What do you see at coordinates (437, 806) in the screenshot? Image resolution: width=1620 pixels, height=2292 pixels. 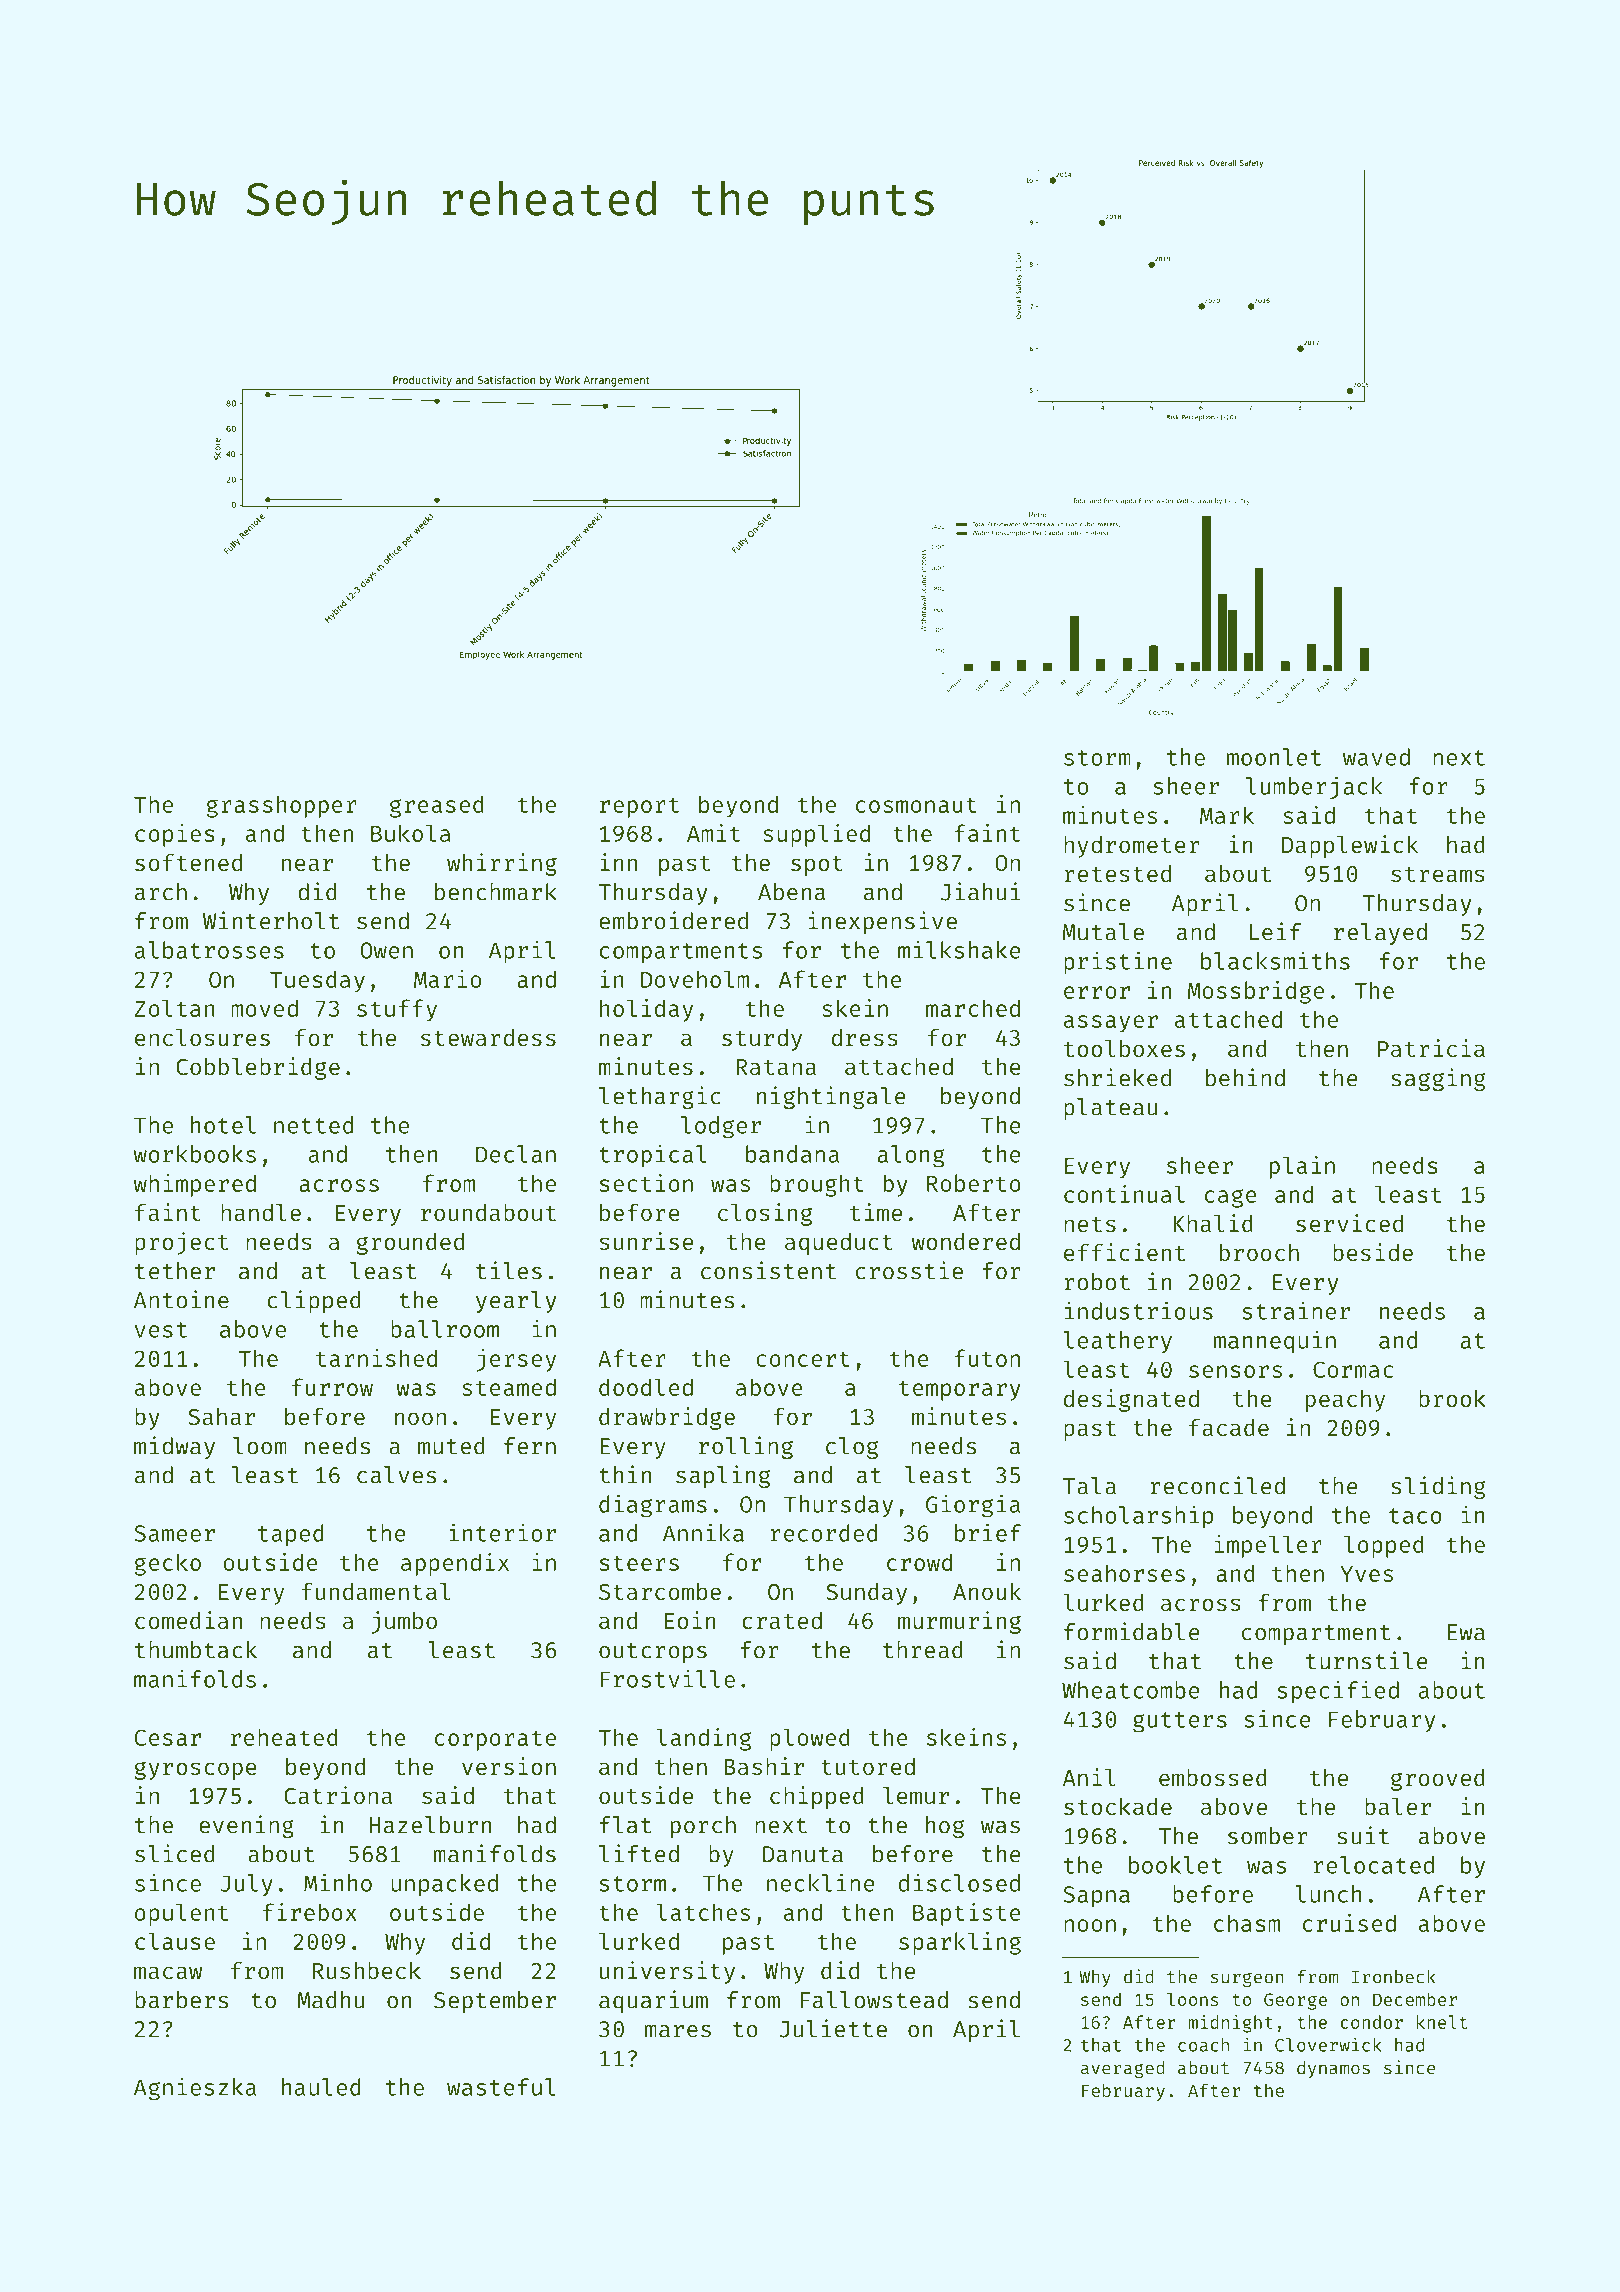 I see `greased` at bounding box center [437, 806].
